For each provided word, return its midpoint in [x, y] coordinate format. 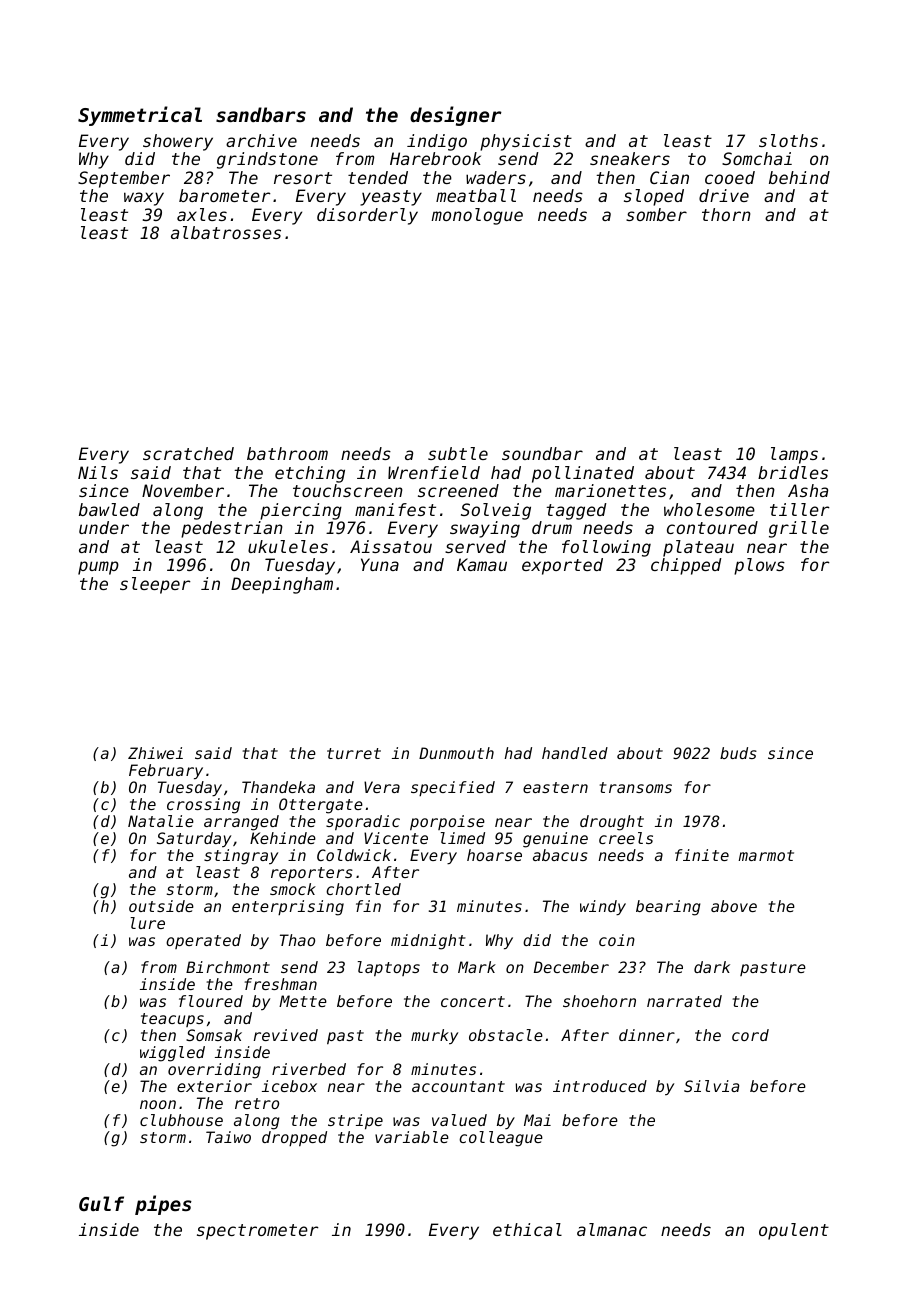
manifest [395, 509]
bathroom [287, 453]
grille [799, 529]
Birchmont [228, 967]
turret [354, 753]
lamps [794, 455]
